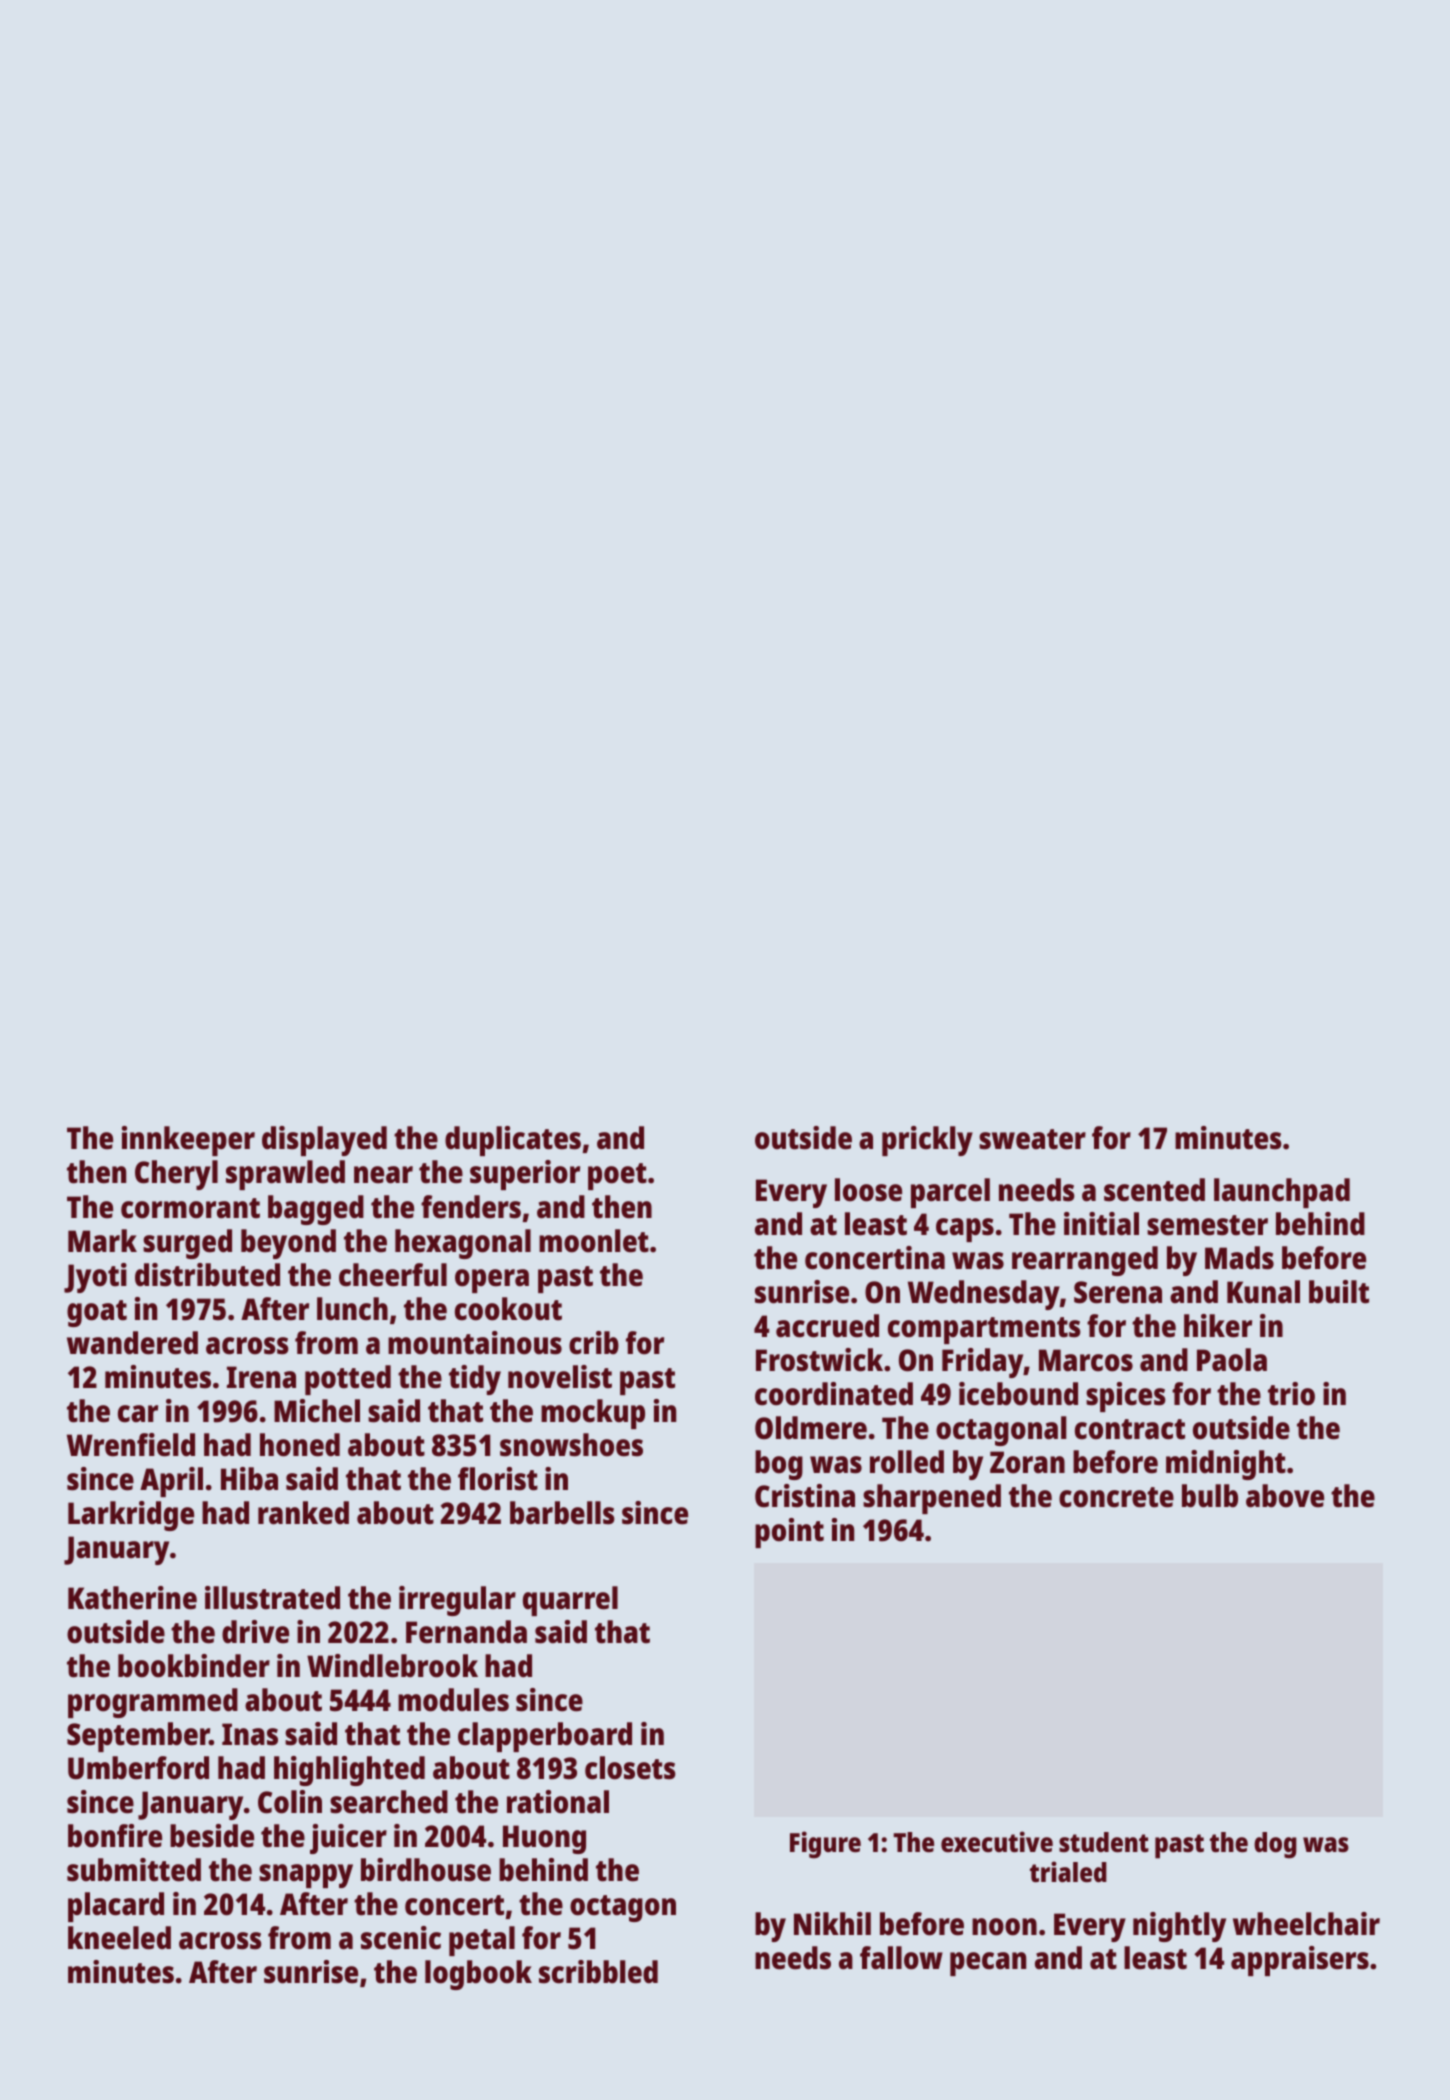  I want to click on honed, so click(300, 1445).
